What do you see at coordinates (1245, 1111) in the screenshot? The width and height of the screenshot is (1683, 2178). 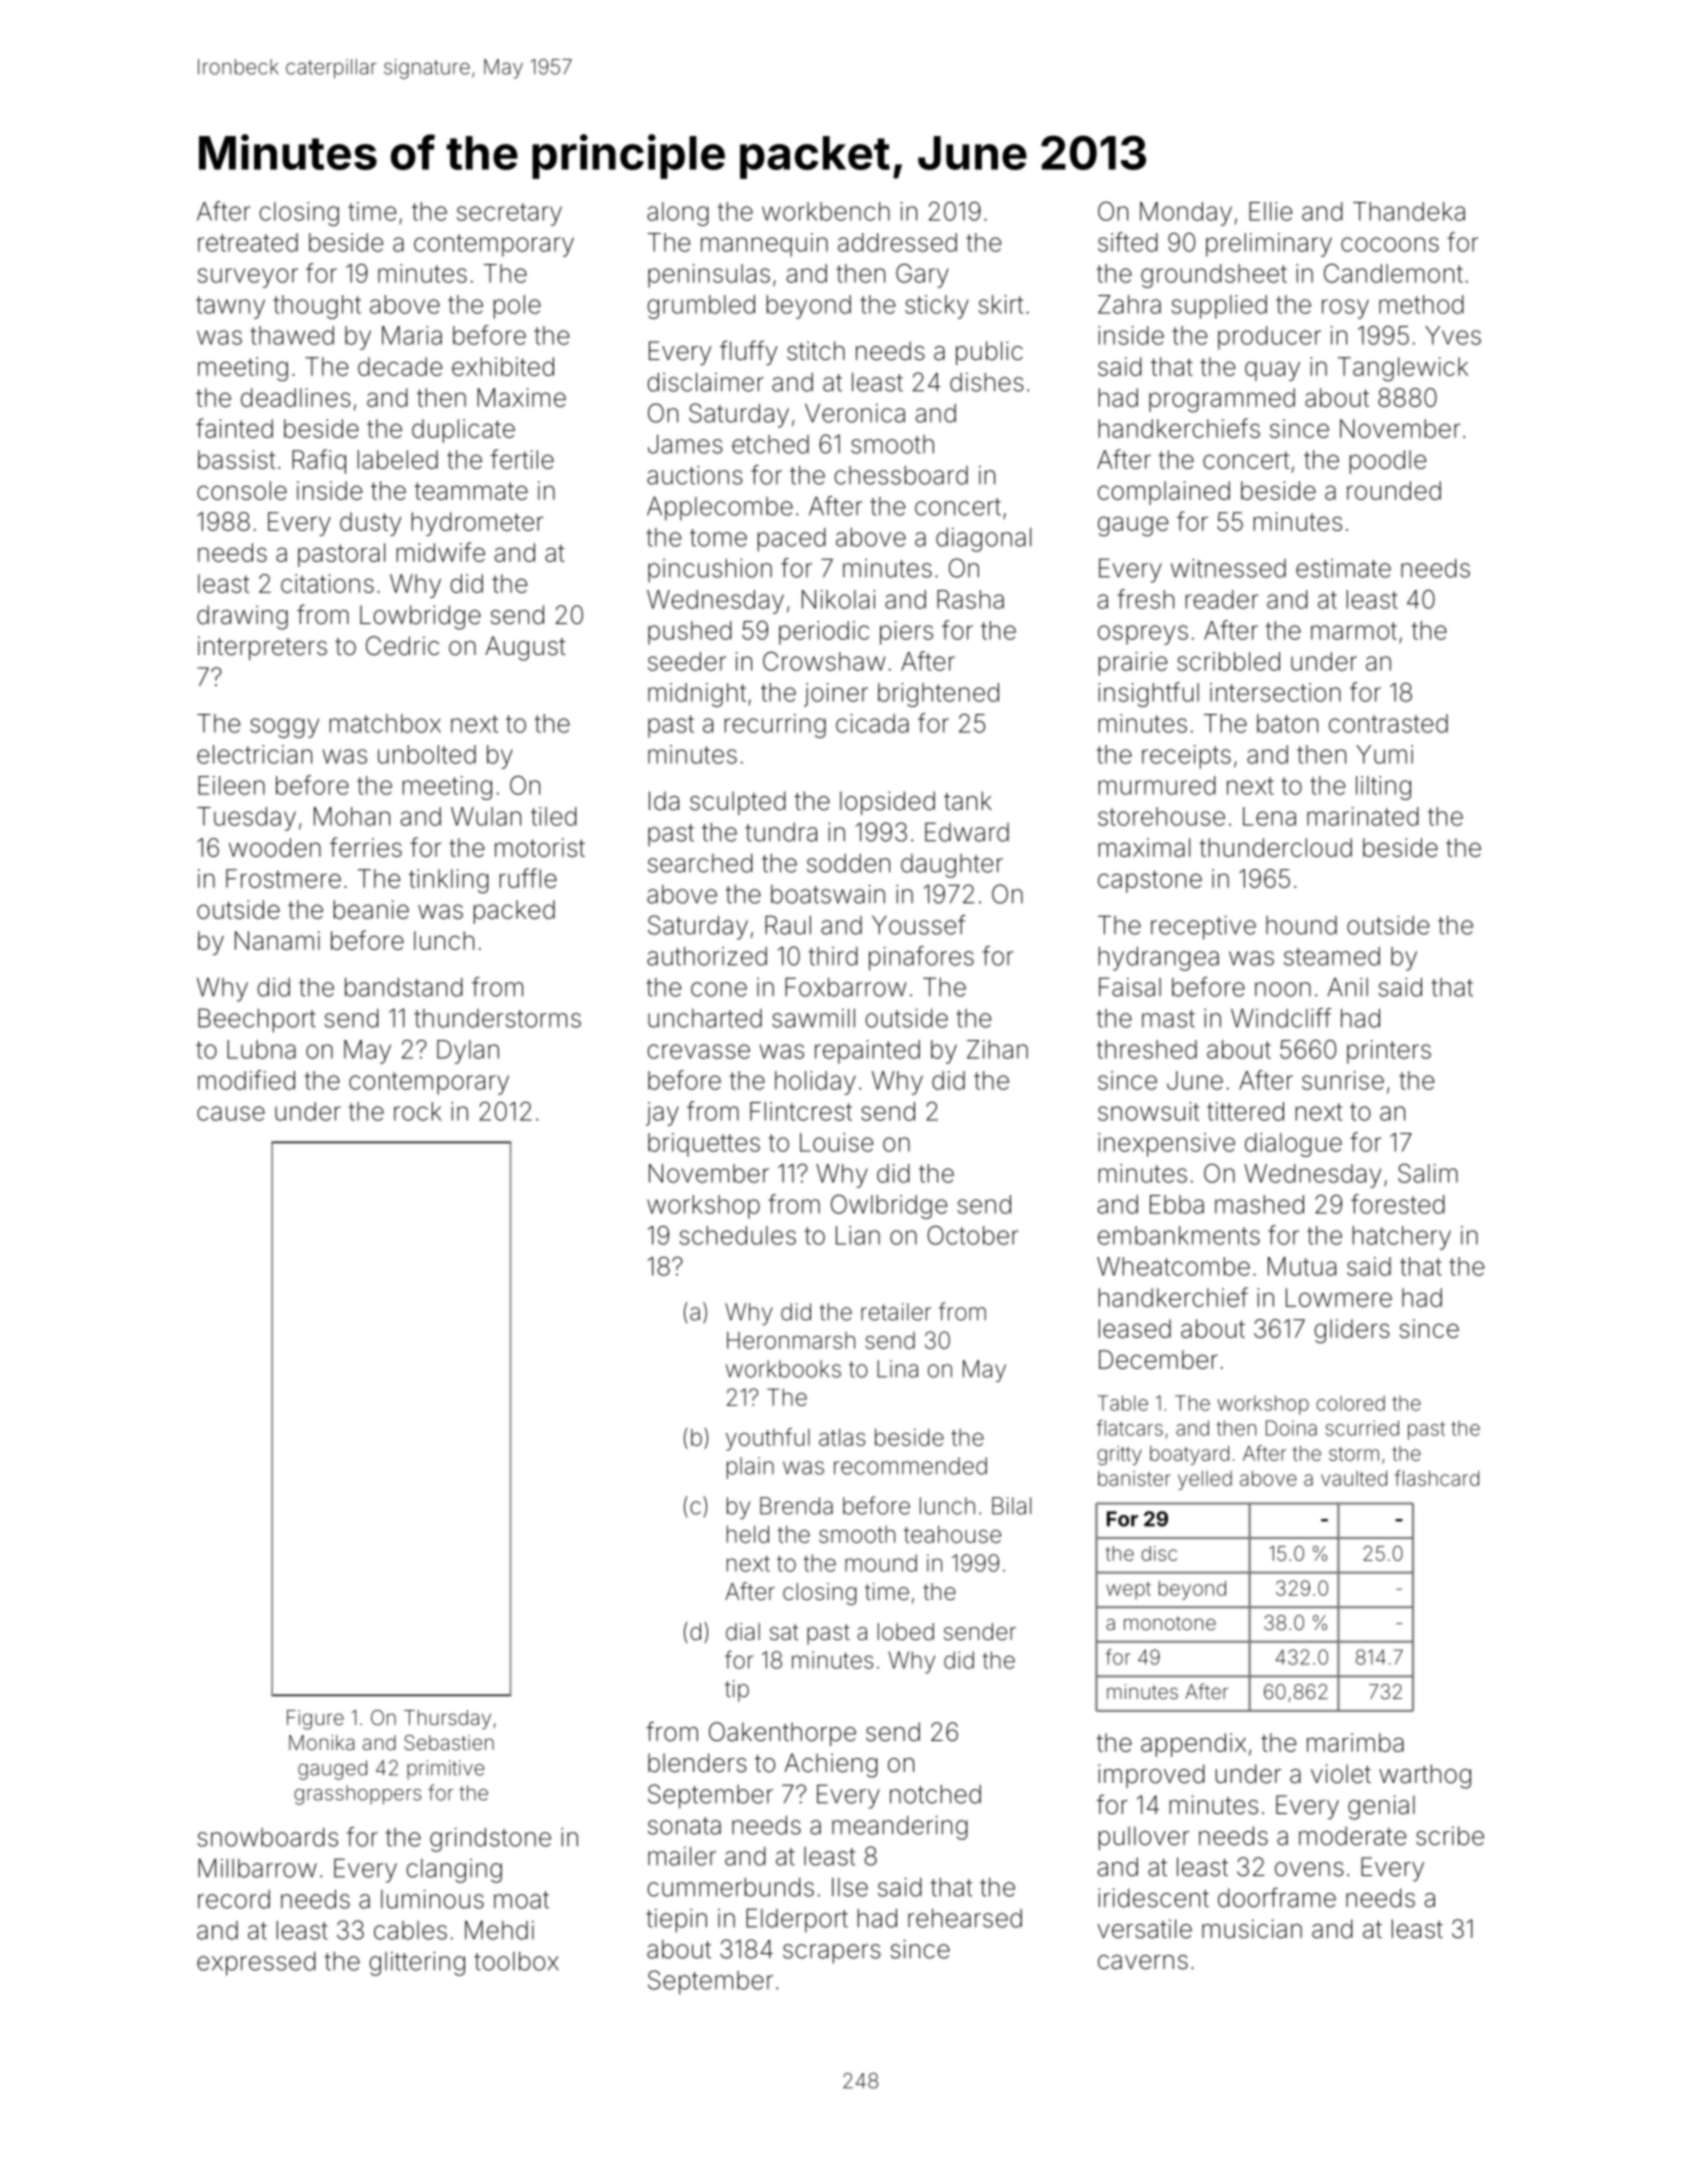 I see `tittered` at bounding box center [1245, 1111].
